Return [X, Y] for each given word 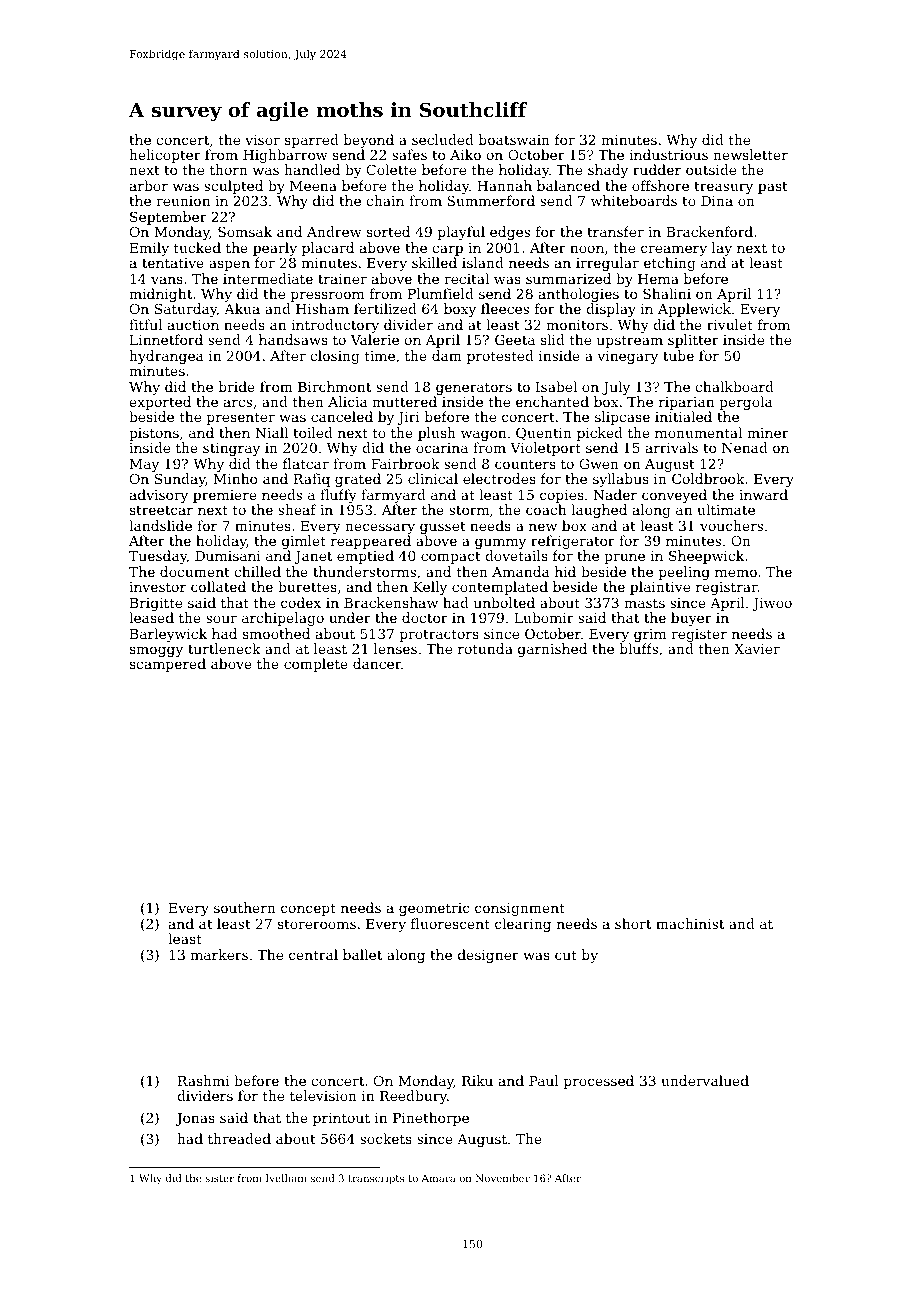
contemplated [500, 588]
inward [763, 494]
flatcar [306, 463]
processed [599, 1082]
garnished [552, 650]
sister [219, 1178]
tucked [197, 247]
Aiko [465, 154]
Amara [438, 1178]
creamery [674, 250]
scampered [168, 665]
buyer [691, 619]
